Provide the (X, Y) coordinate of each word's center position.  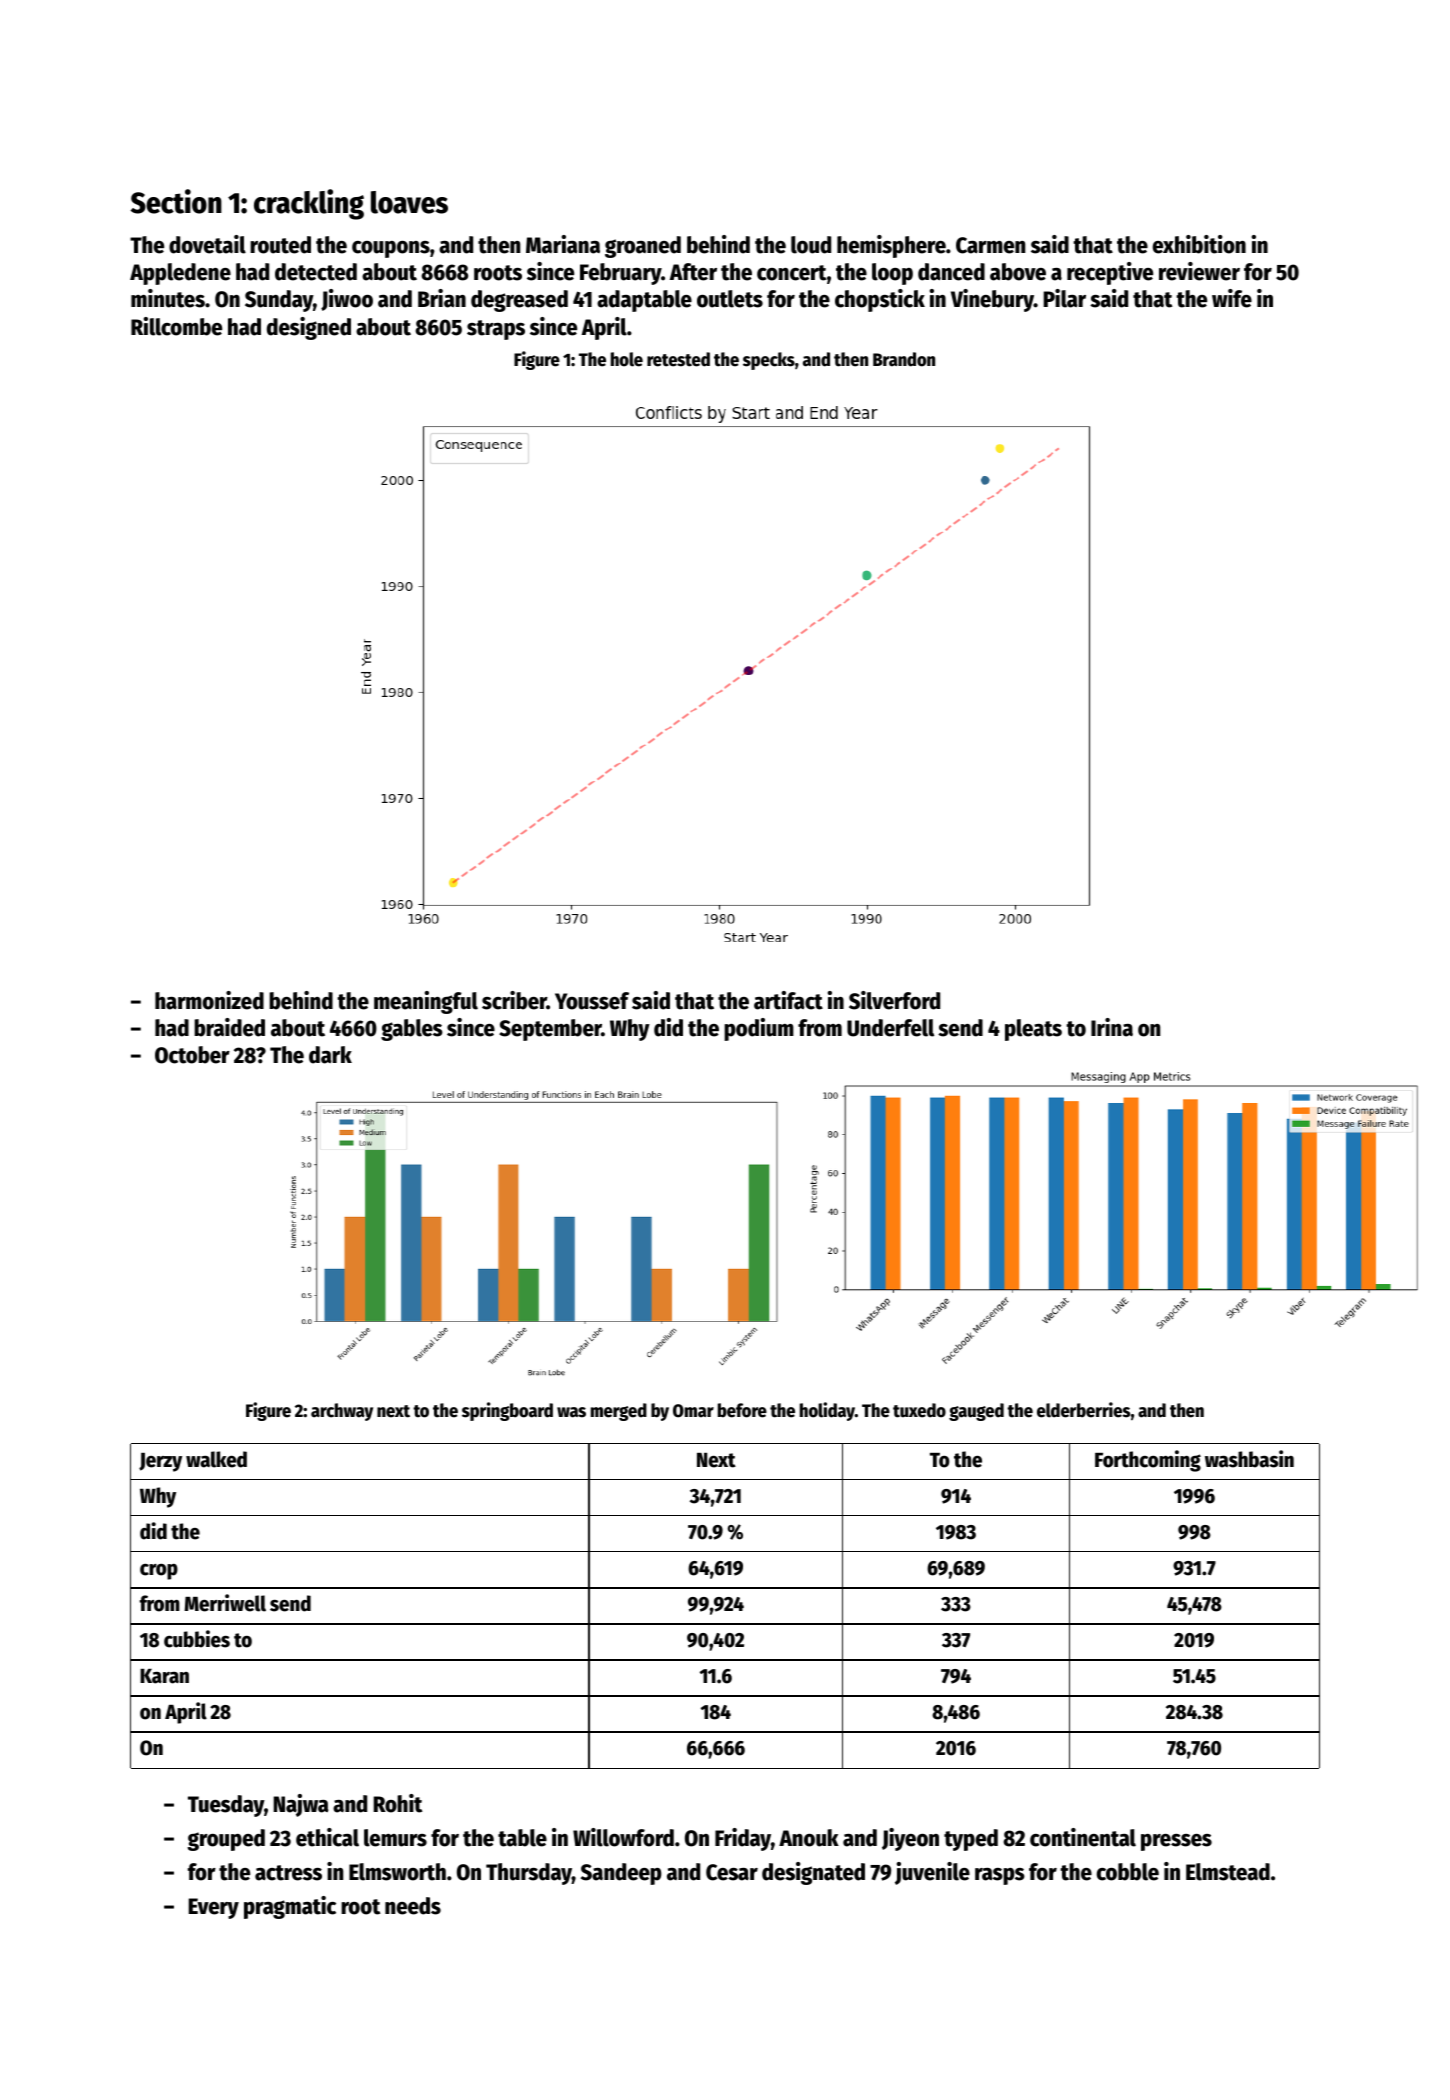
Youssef (592, 1001)
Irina (1112, 1027)
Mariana (563, 244)
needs (413, 1906)
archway (342, 1412)
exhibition (1199, 244)
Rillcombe (176, 326)
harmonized (209, 1000)
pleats (1033, 1030)
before (742, 1410)
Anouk (809, 1838)
